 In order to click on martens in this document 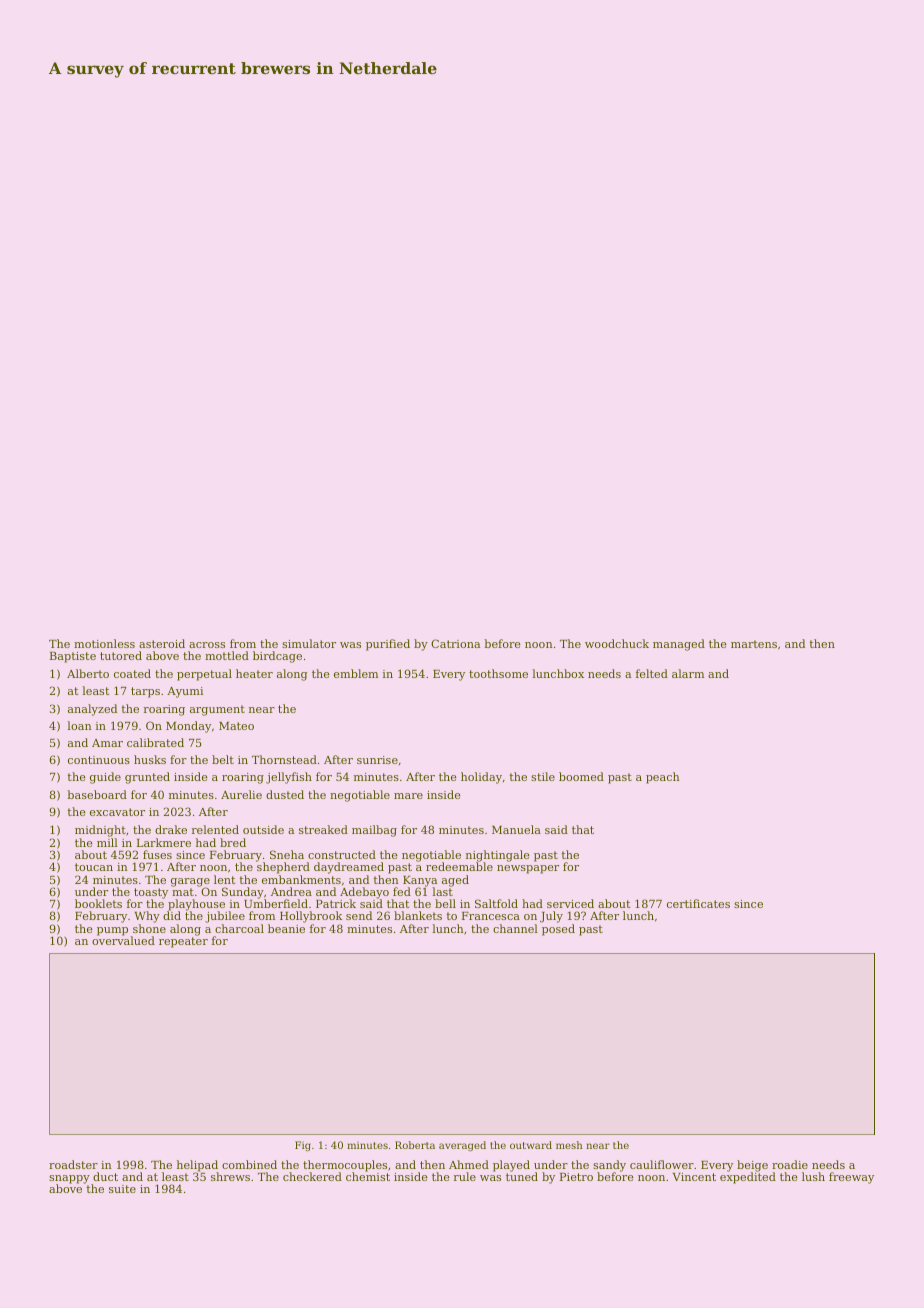, I will do `click(754, 644)`.
